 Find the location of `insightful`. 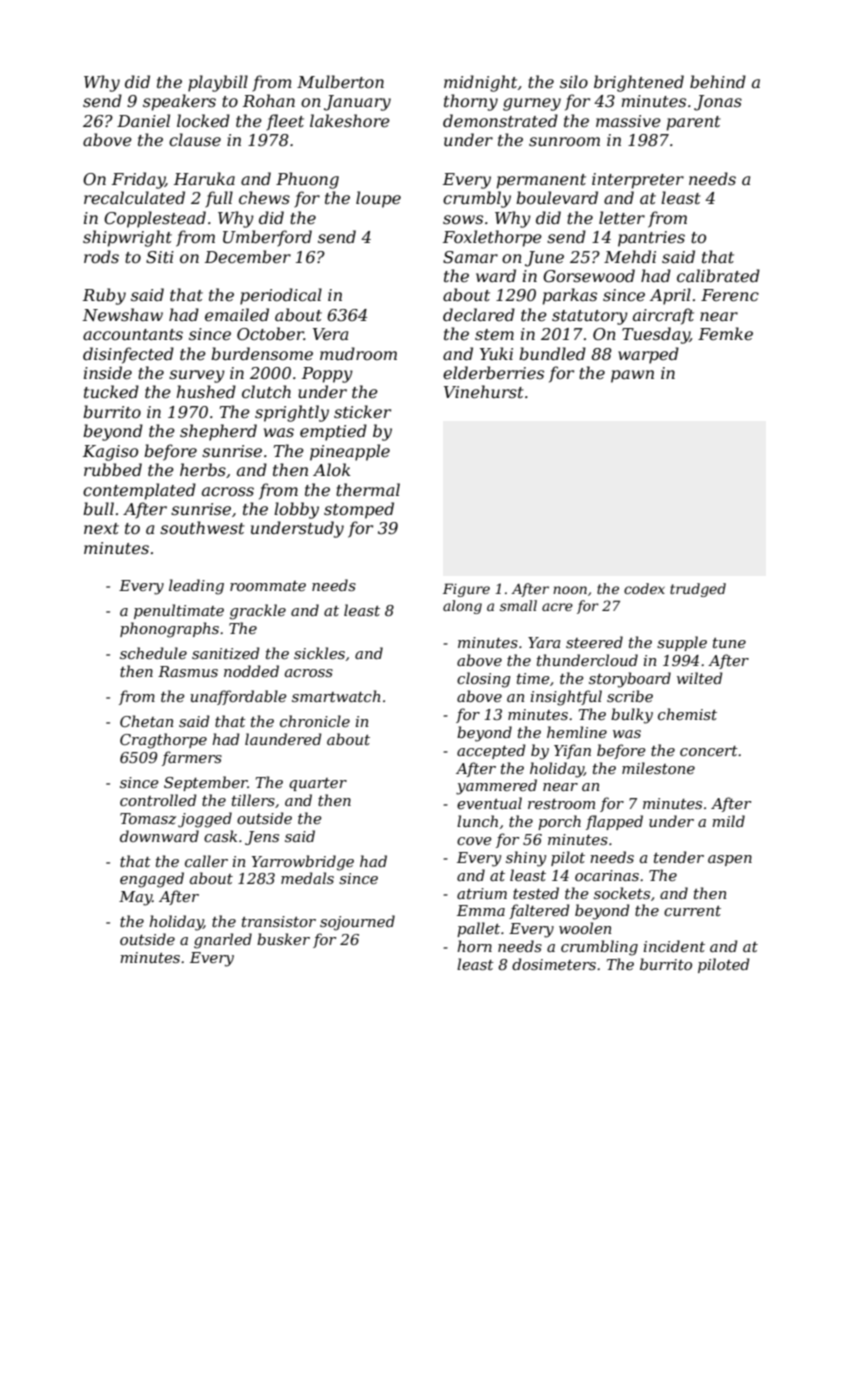

insightful is located at coordinates (566, 698).
